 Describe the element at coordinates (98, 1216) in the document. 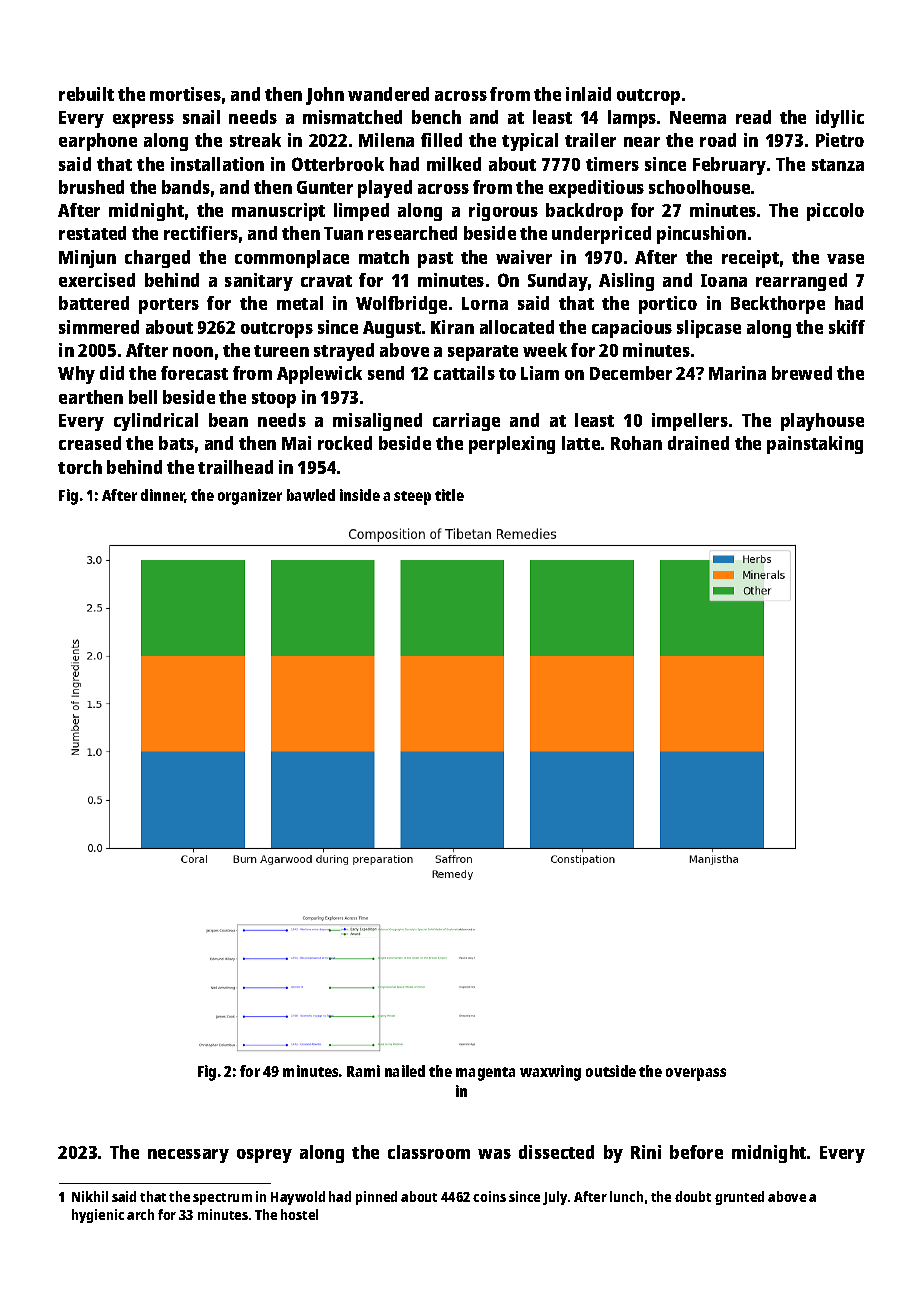

I see `hygienic` at that location.
